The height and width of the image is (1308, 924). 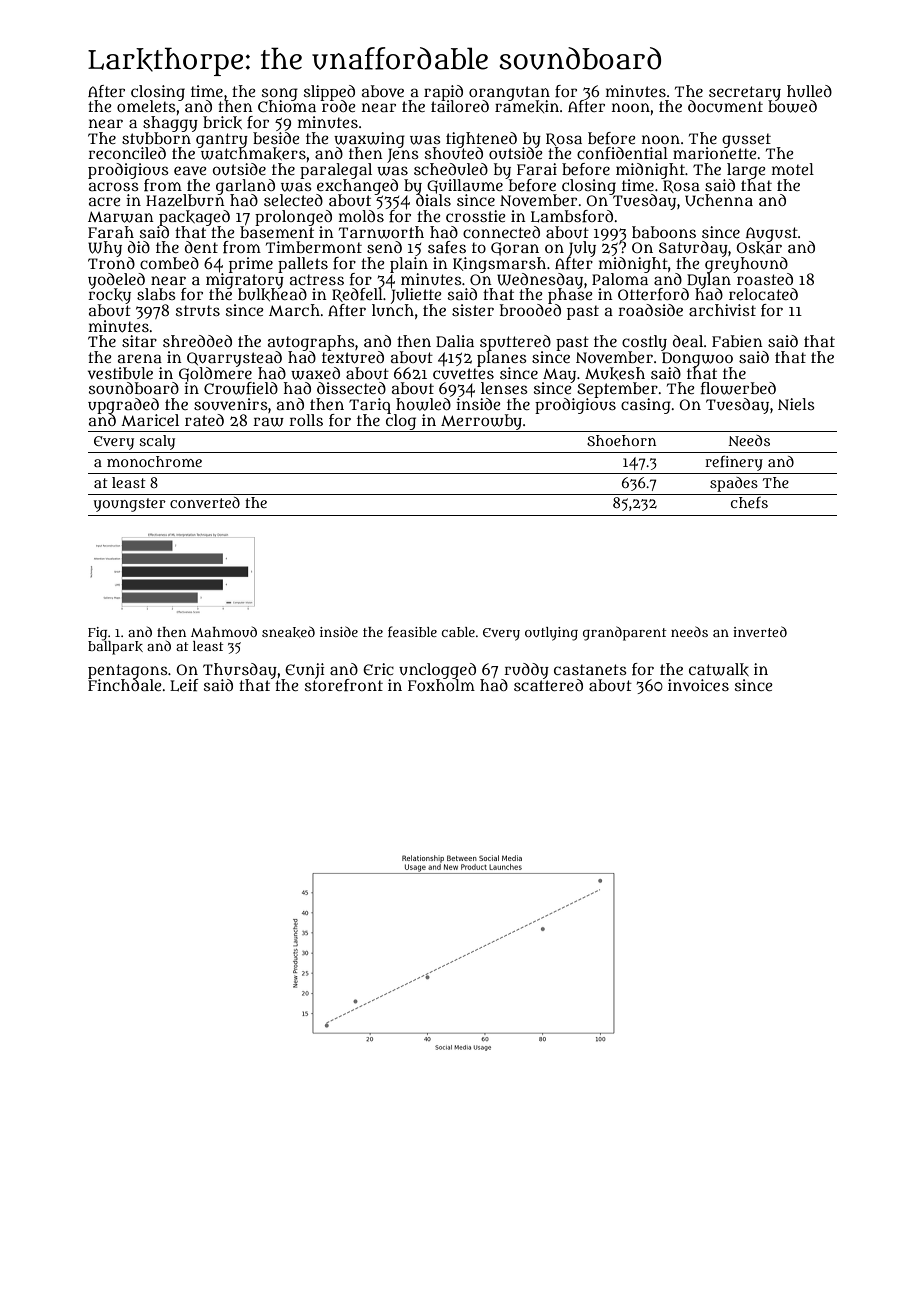 I want to click on marionette, so click(x=715, y=153).
